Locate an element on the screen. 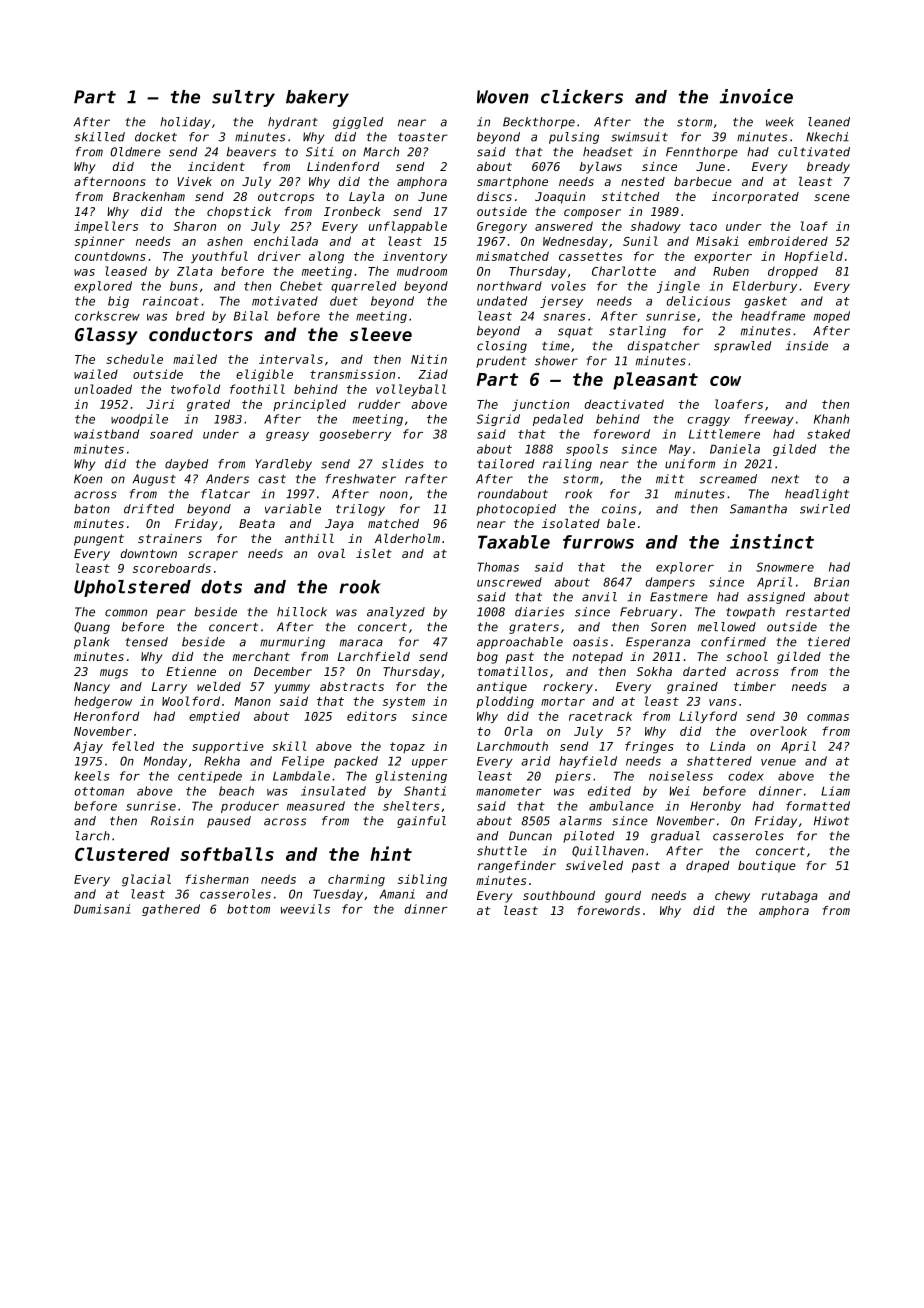  sultry is located at coordinates (243, 98).
